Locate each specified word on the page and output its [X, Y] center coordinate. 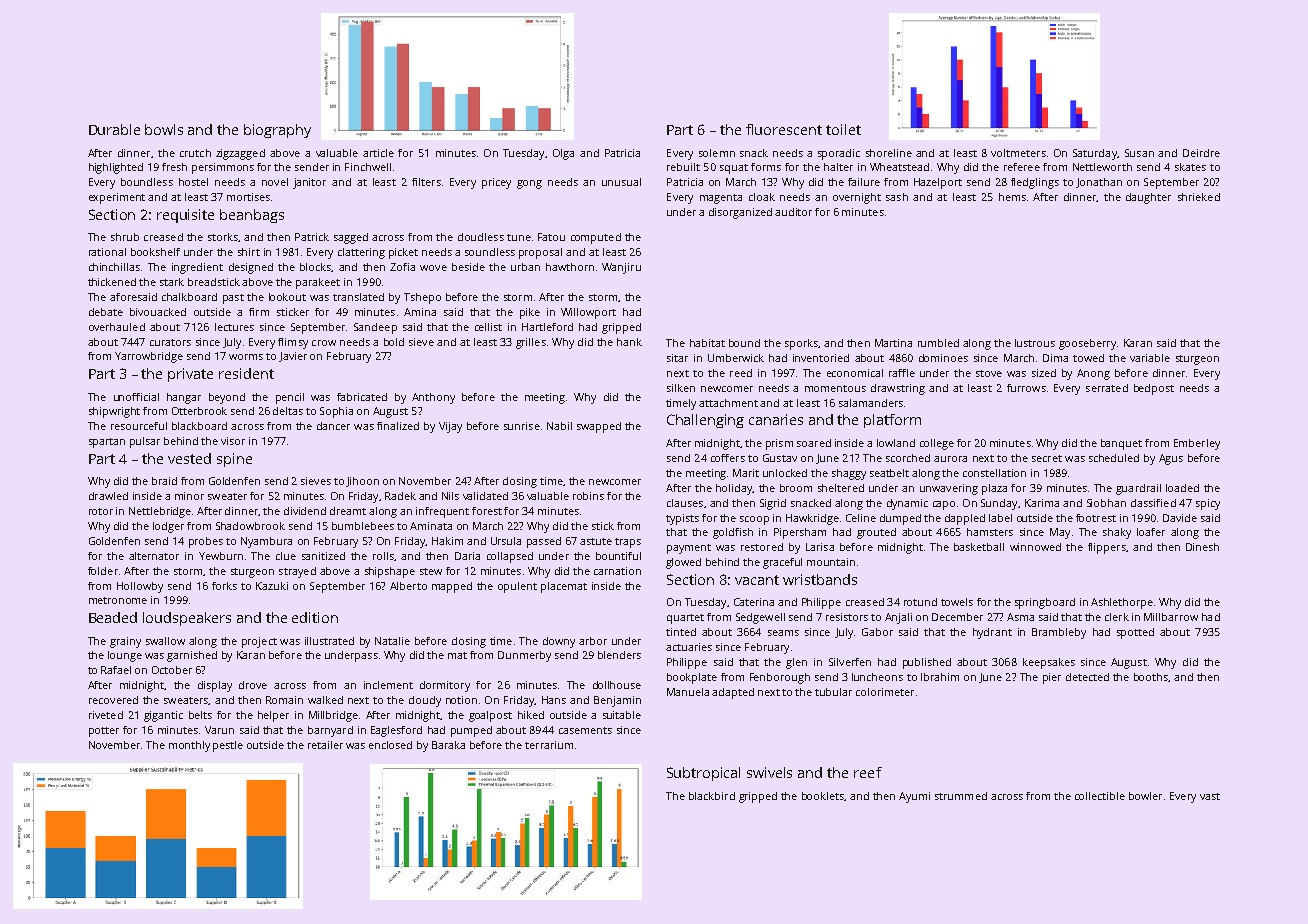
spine [234, 460]
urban [525, 267]
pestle [228, 746]
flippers [1107, 548]
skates [1190, 167]
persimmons [223, 168]
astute [596, 541]
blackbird [712, 796]
